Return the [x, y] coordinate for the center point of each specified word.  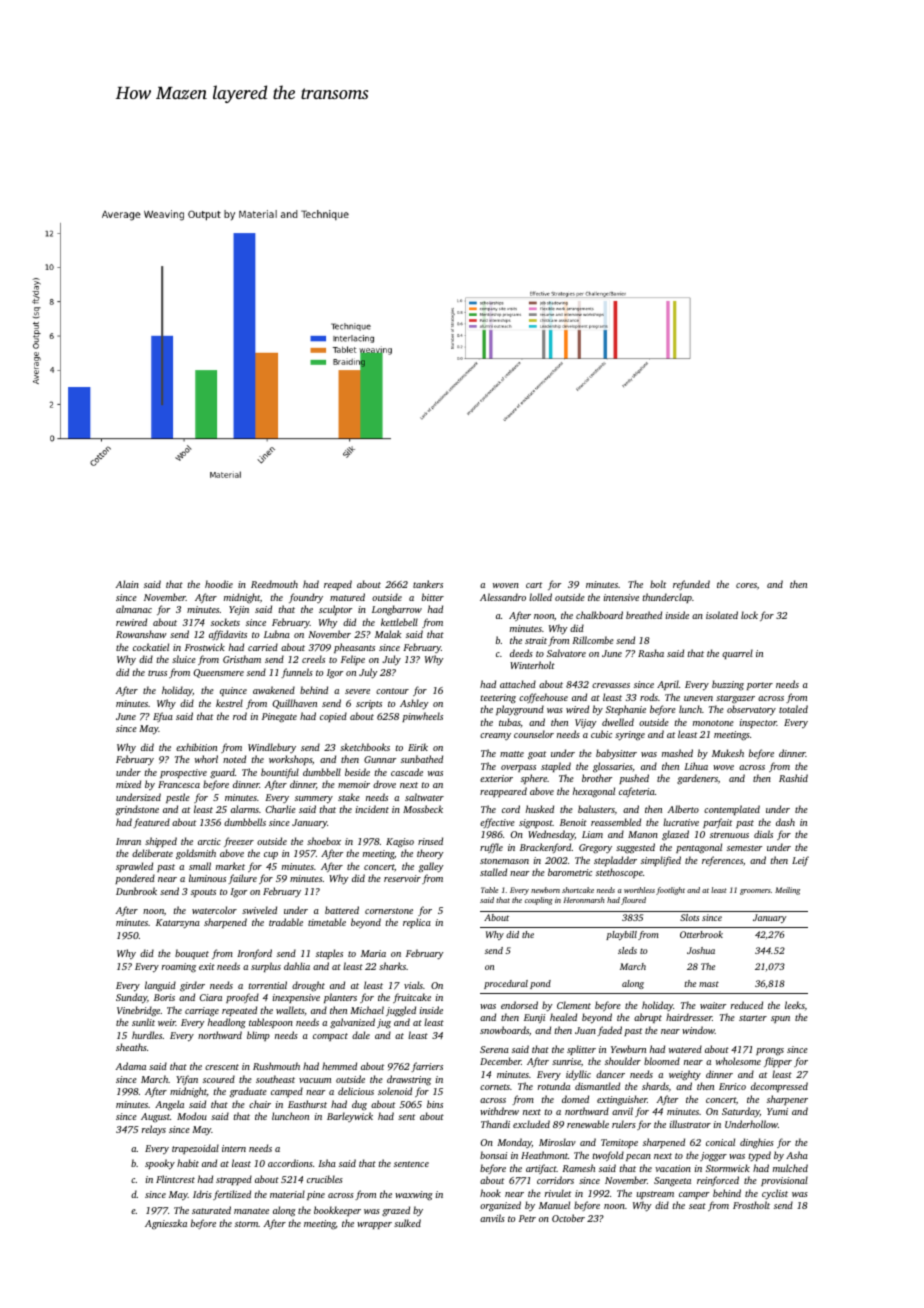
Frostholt [751, 1205]
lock [749, 615]
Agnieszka [166, 1224]
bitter [433, 597]
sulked [407, 1223]
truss [157, 673]
